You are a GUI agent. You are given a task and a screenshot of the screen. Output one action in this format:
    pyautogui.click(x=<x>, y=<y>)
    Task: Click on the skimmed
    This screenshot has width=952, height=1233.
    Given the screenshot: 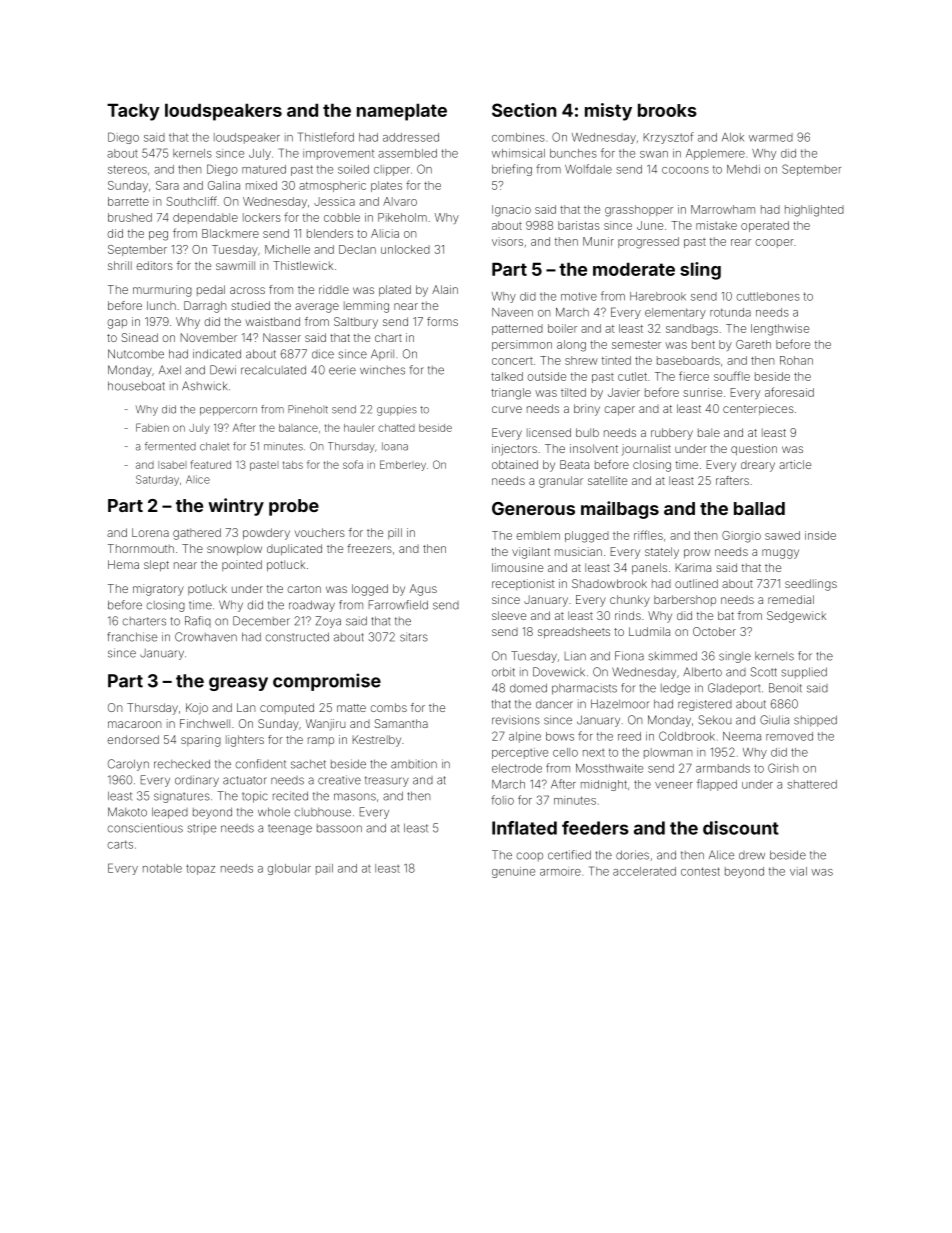 What is the action you would take?
    pyautogui.click(x=673, y=656)
